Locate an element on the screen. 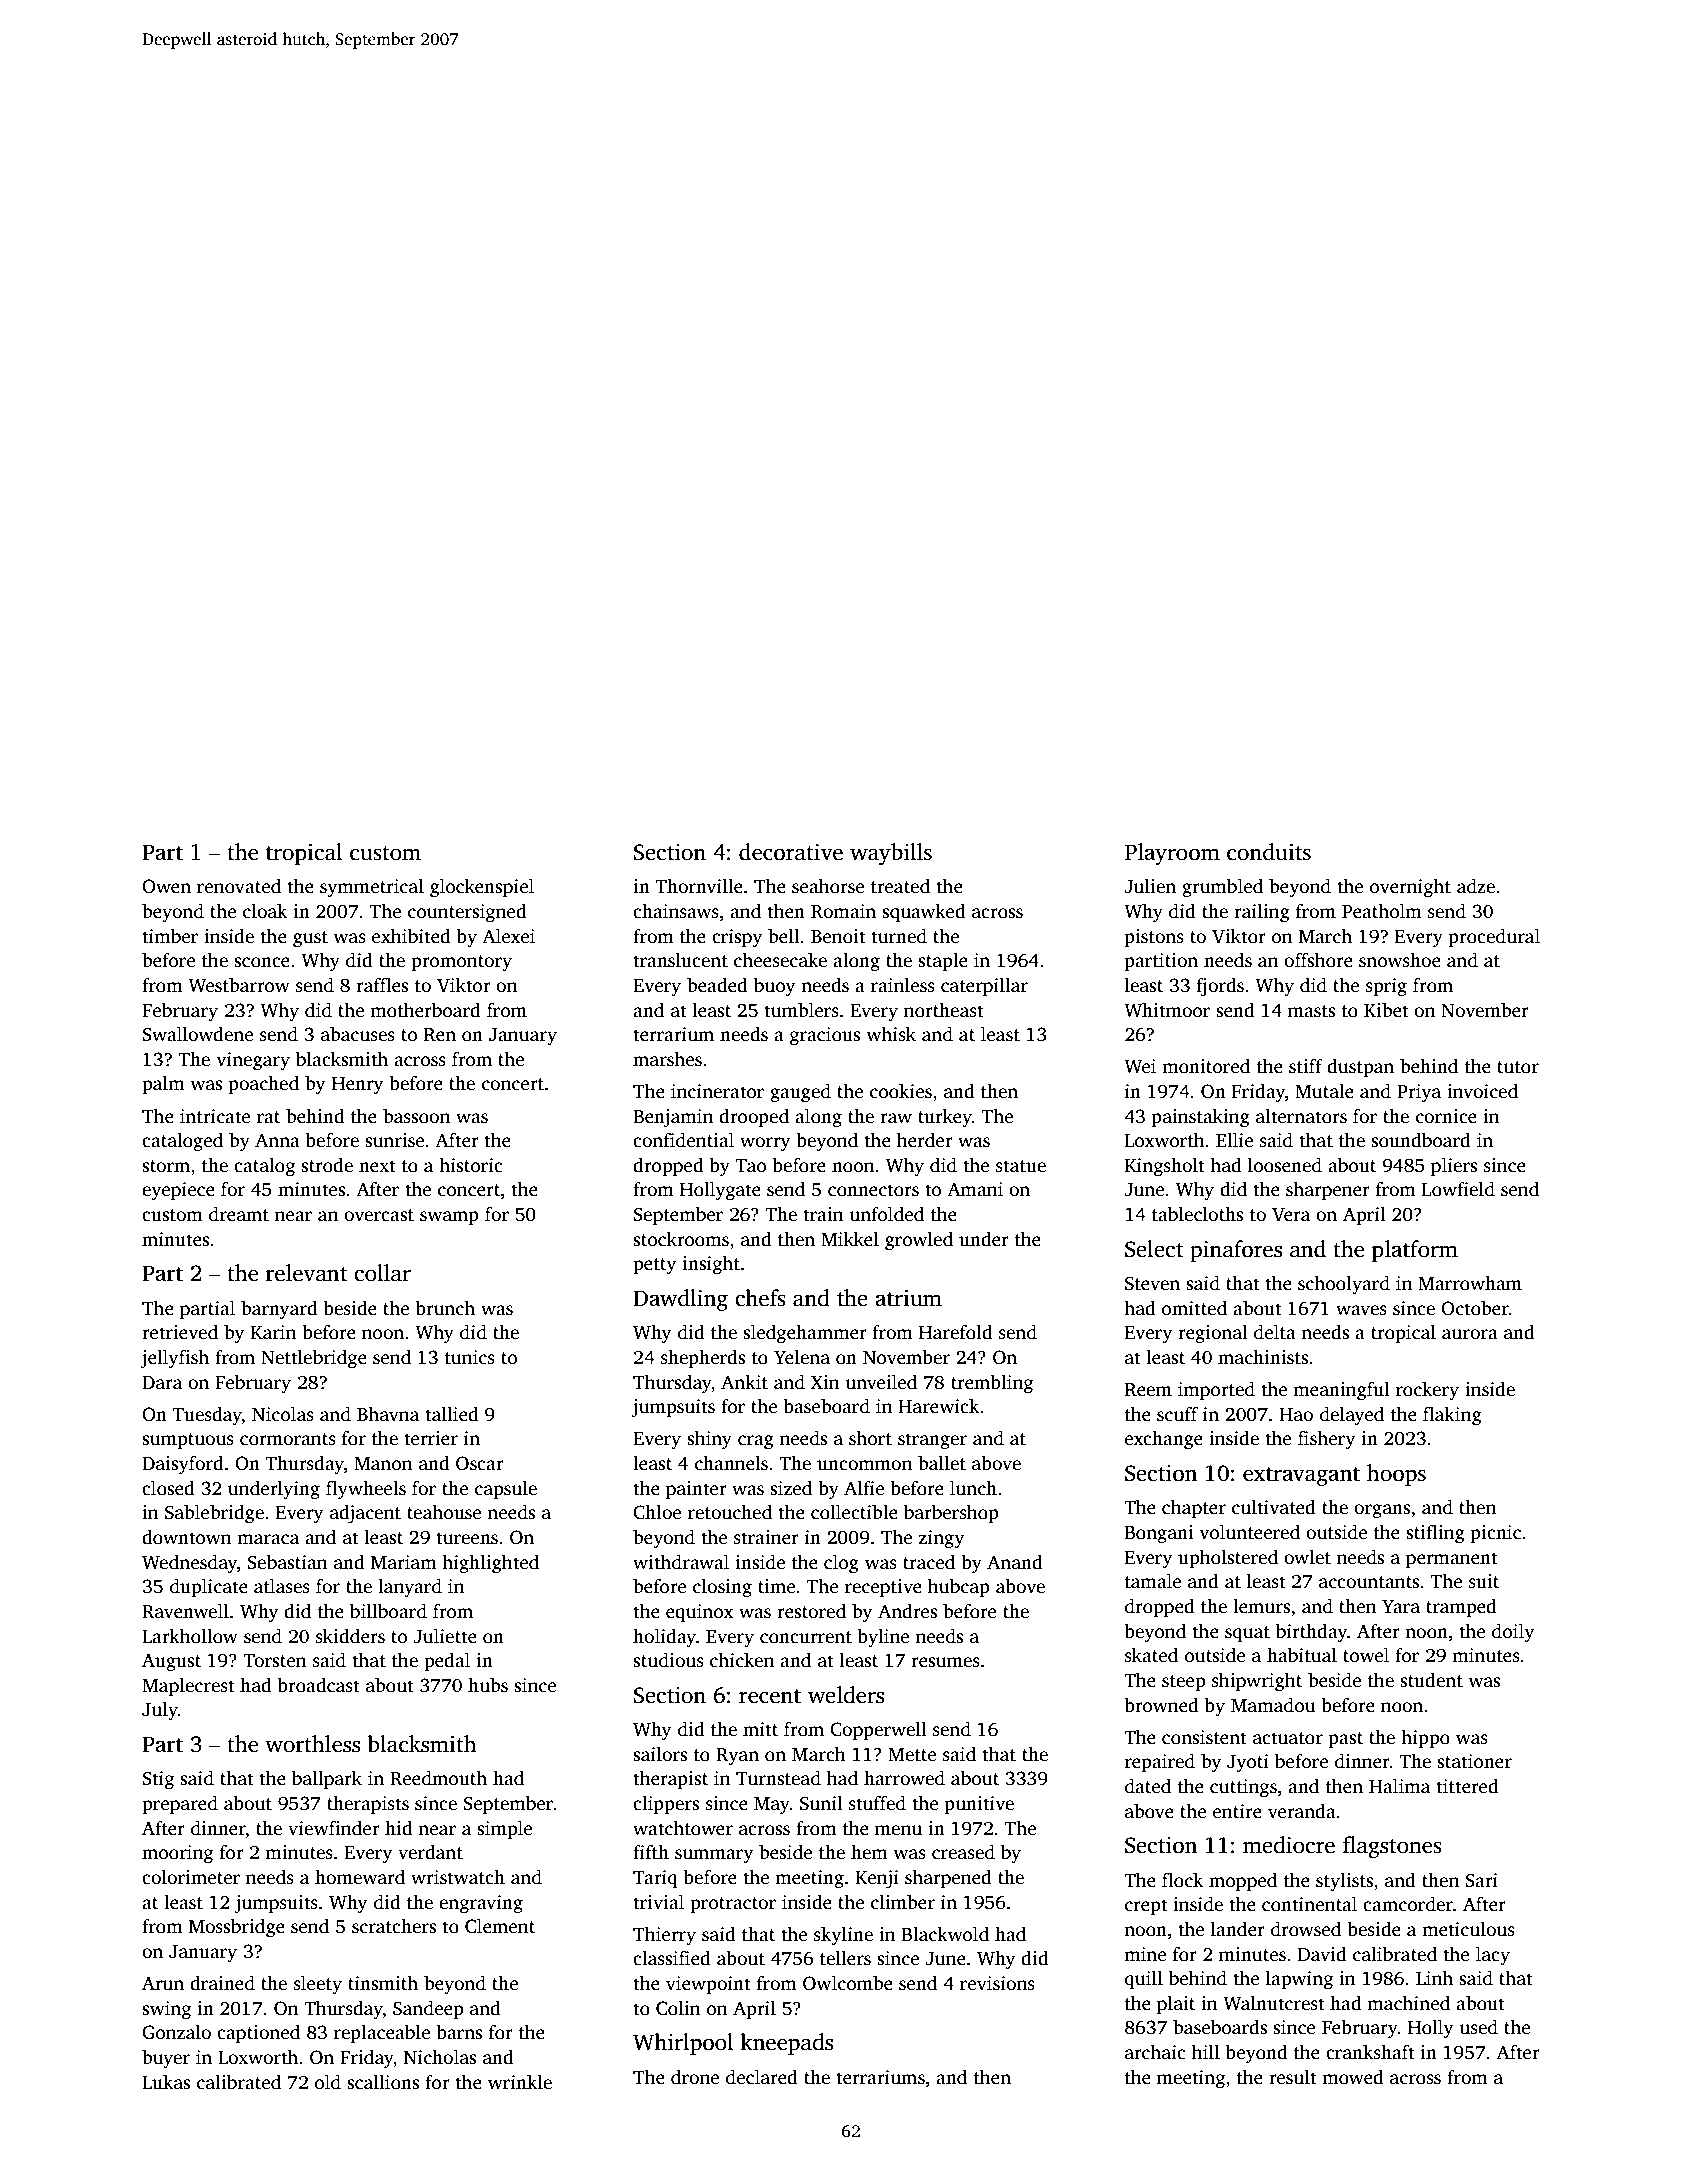 The height and width of the screenshot is (2178, 1683). Owen is located at coordinates (166, 886).
